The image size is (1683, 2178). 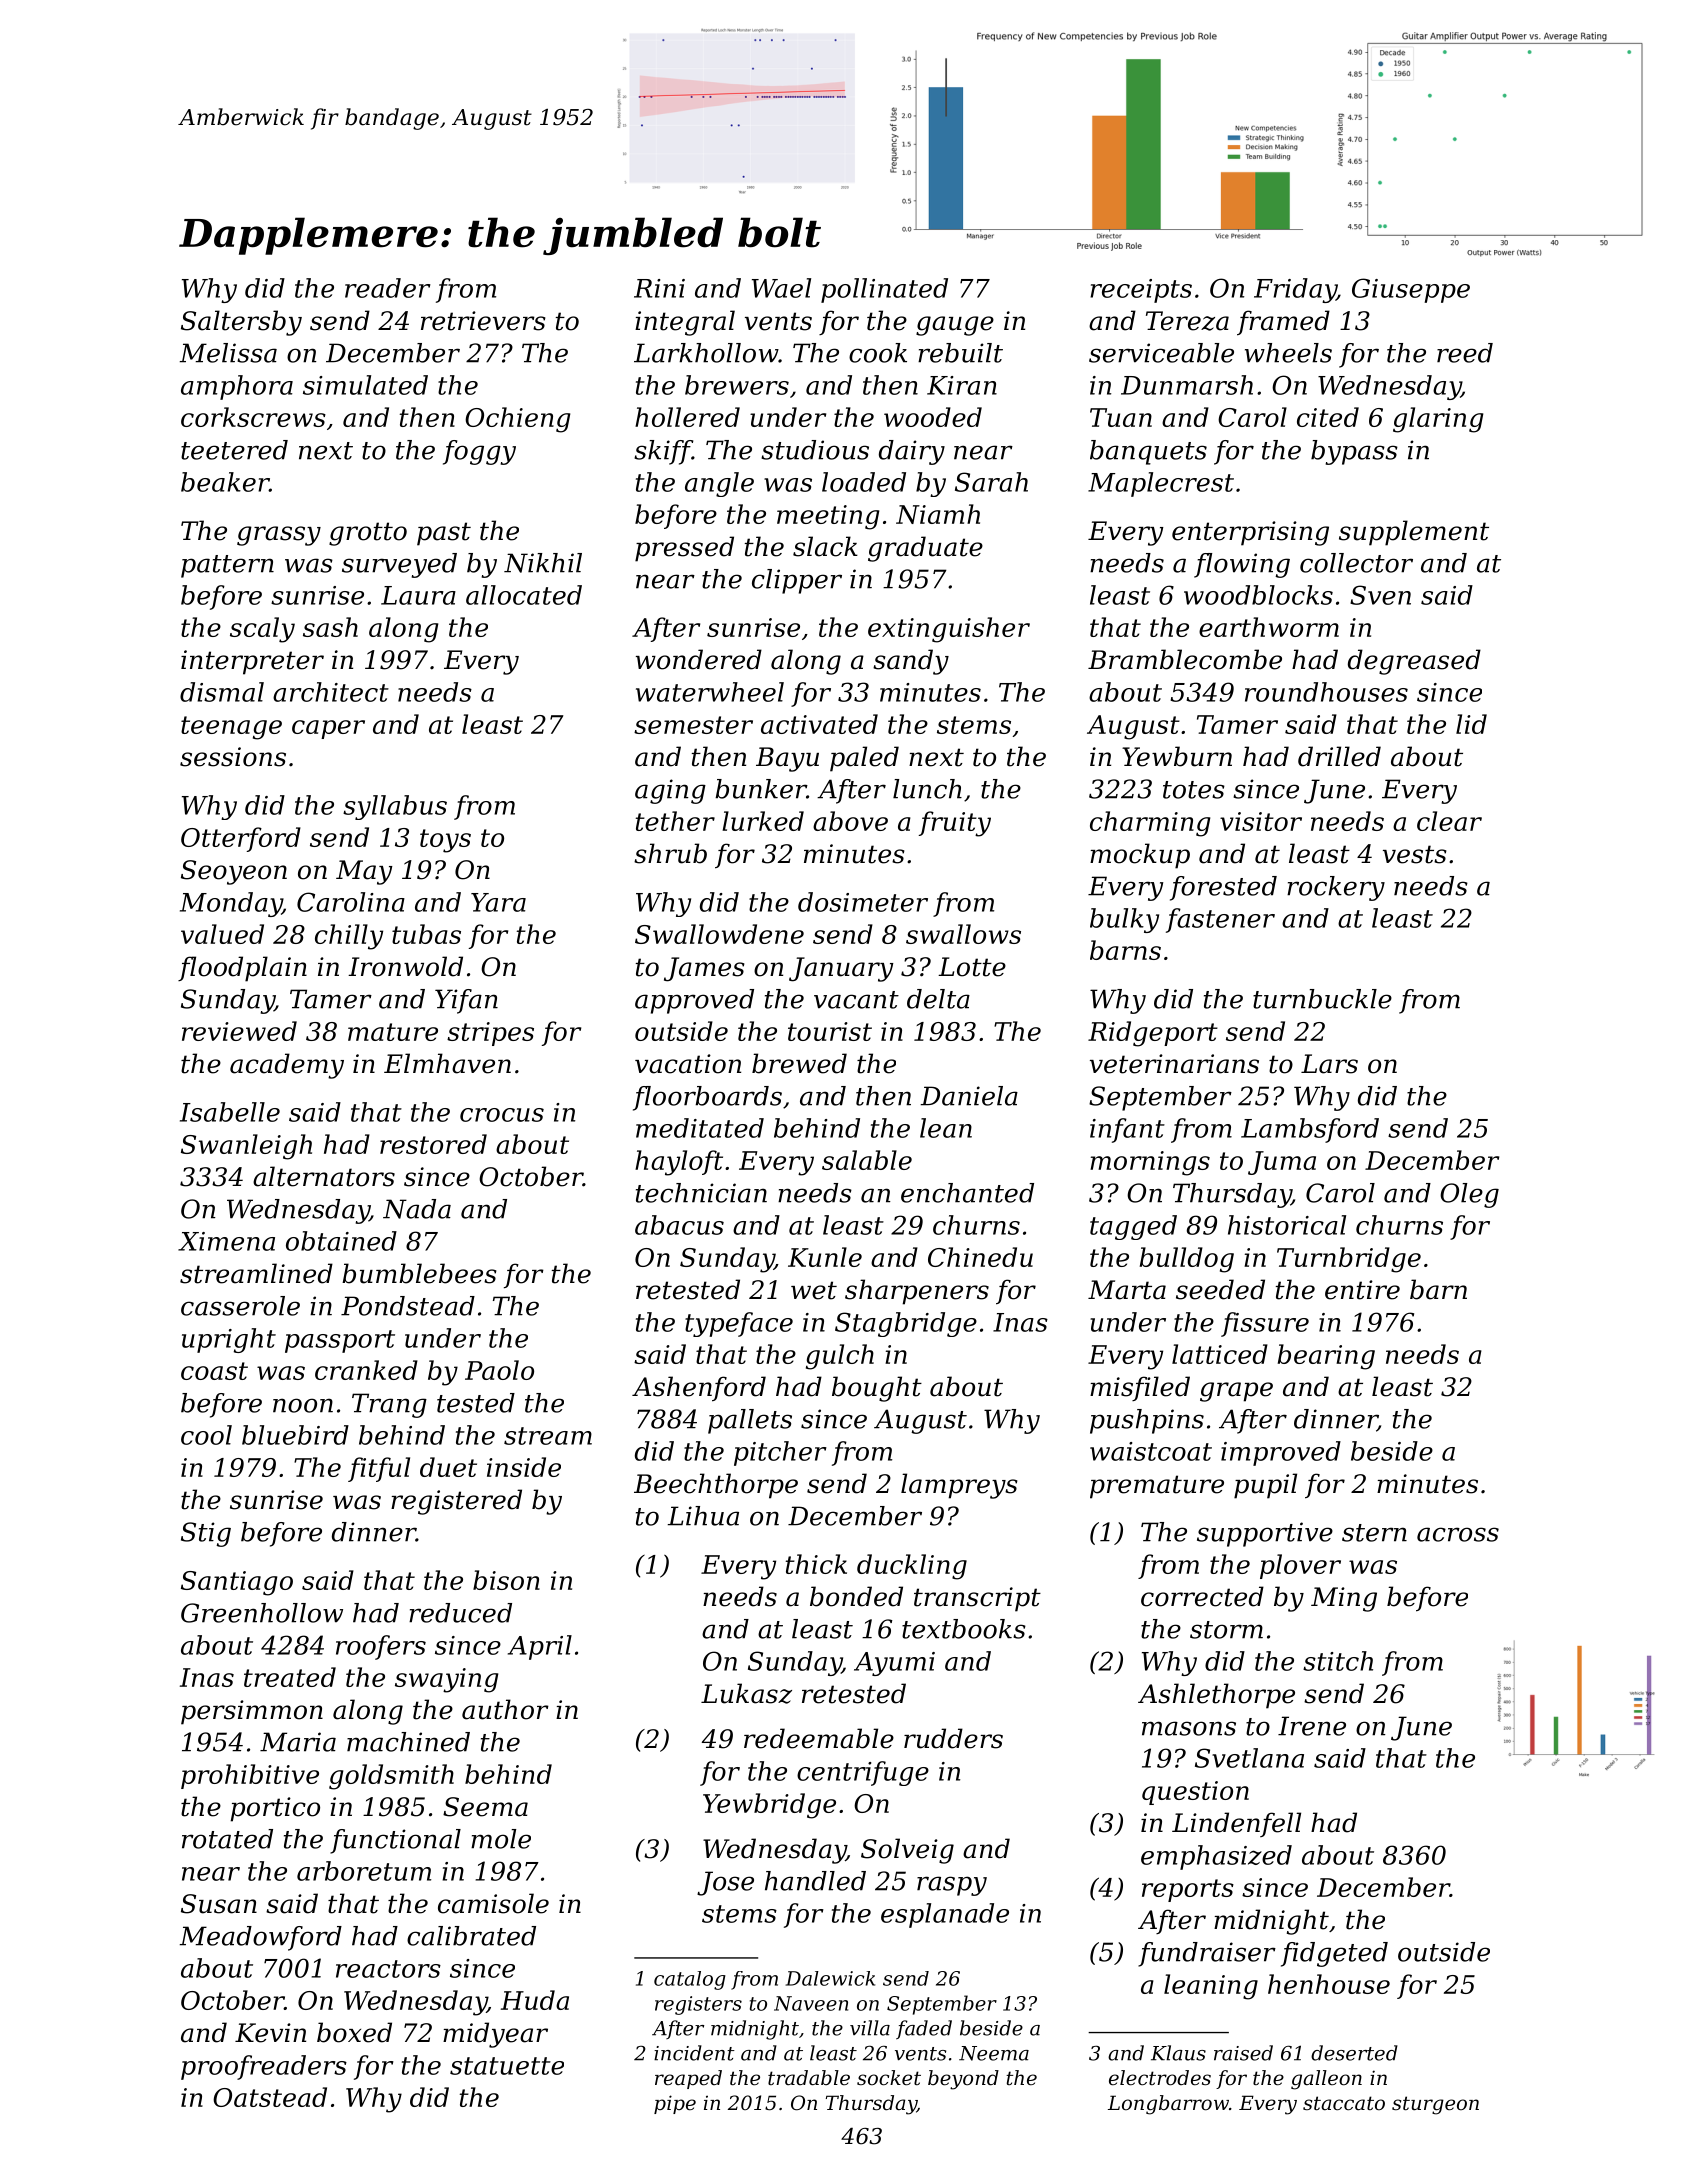 I want to click on Oatstead, so click(x=270, y=2097).
